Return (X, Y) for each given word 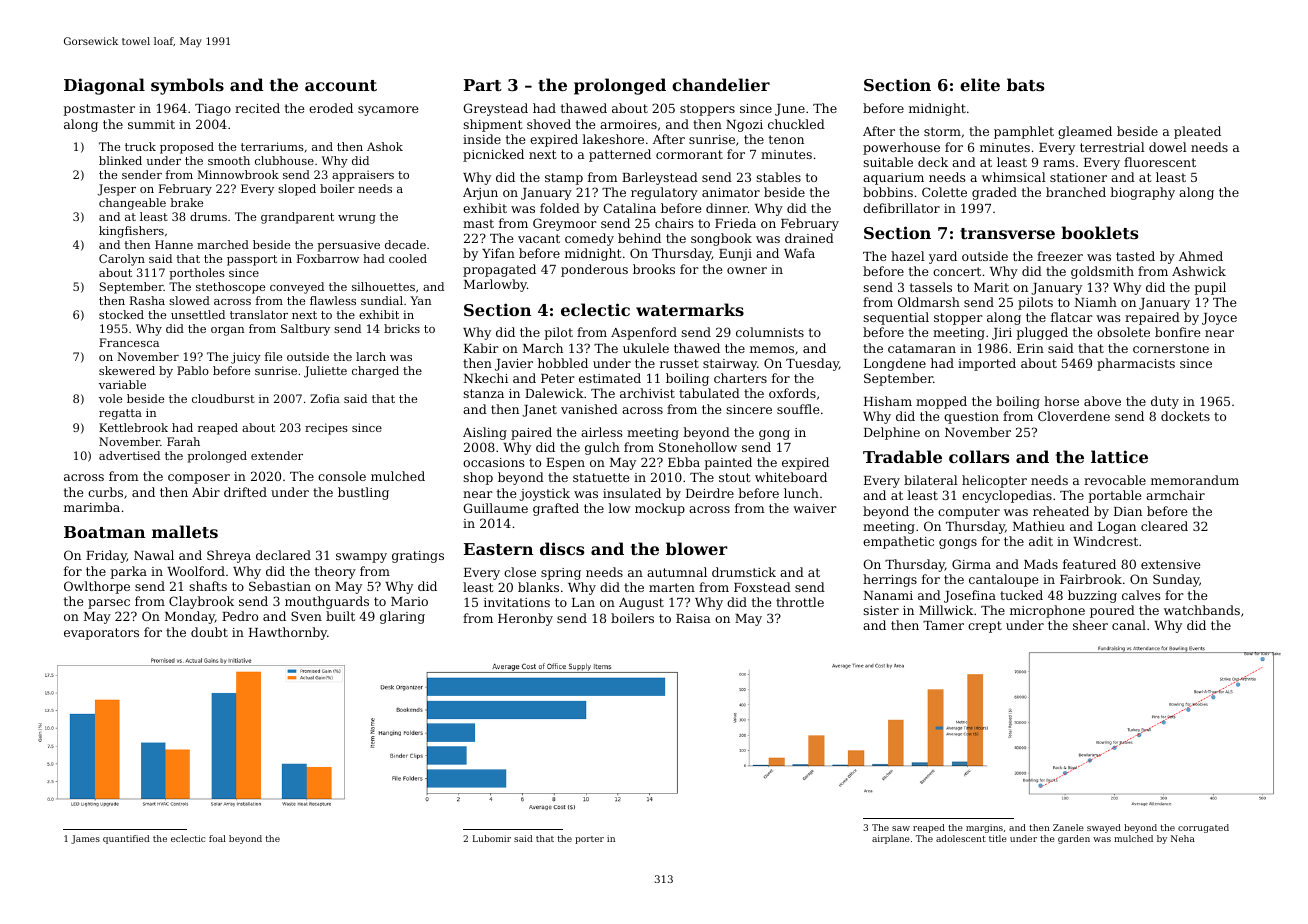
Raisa (693, 618)
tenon (786, 139)
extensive (1170, 564)
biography (1142, 193)
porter (589, 840)
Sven (306, 616)
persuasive (349, 246)
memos (772, 349)
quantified (126, 839)
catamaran (922, 348)
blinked (120, 160)
